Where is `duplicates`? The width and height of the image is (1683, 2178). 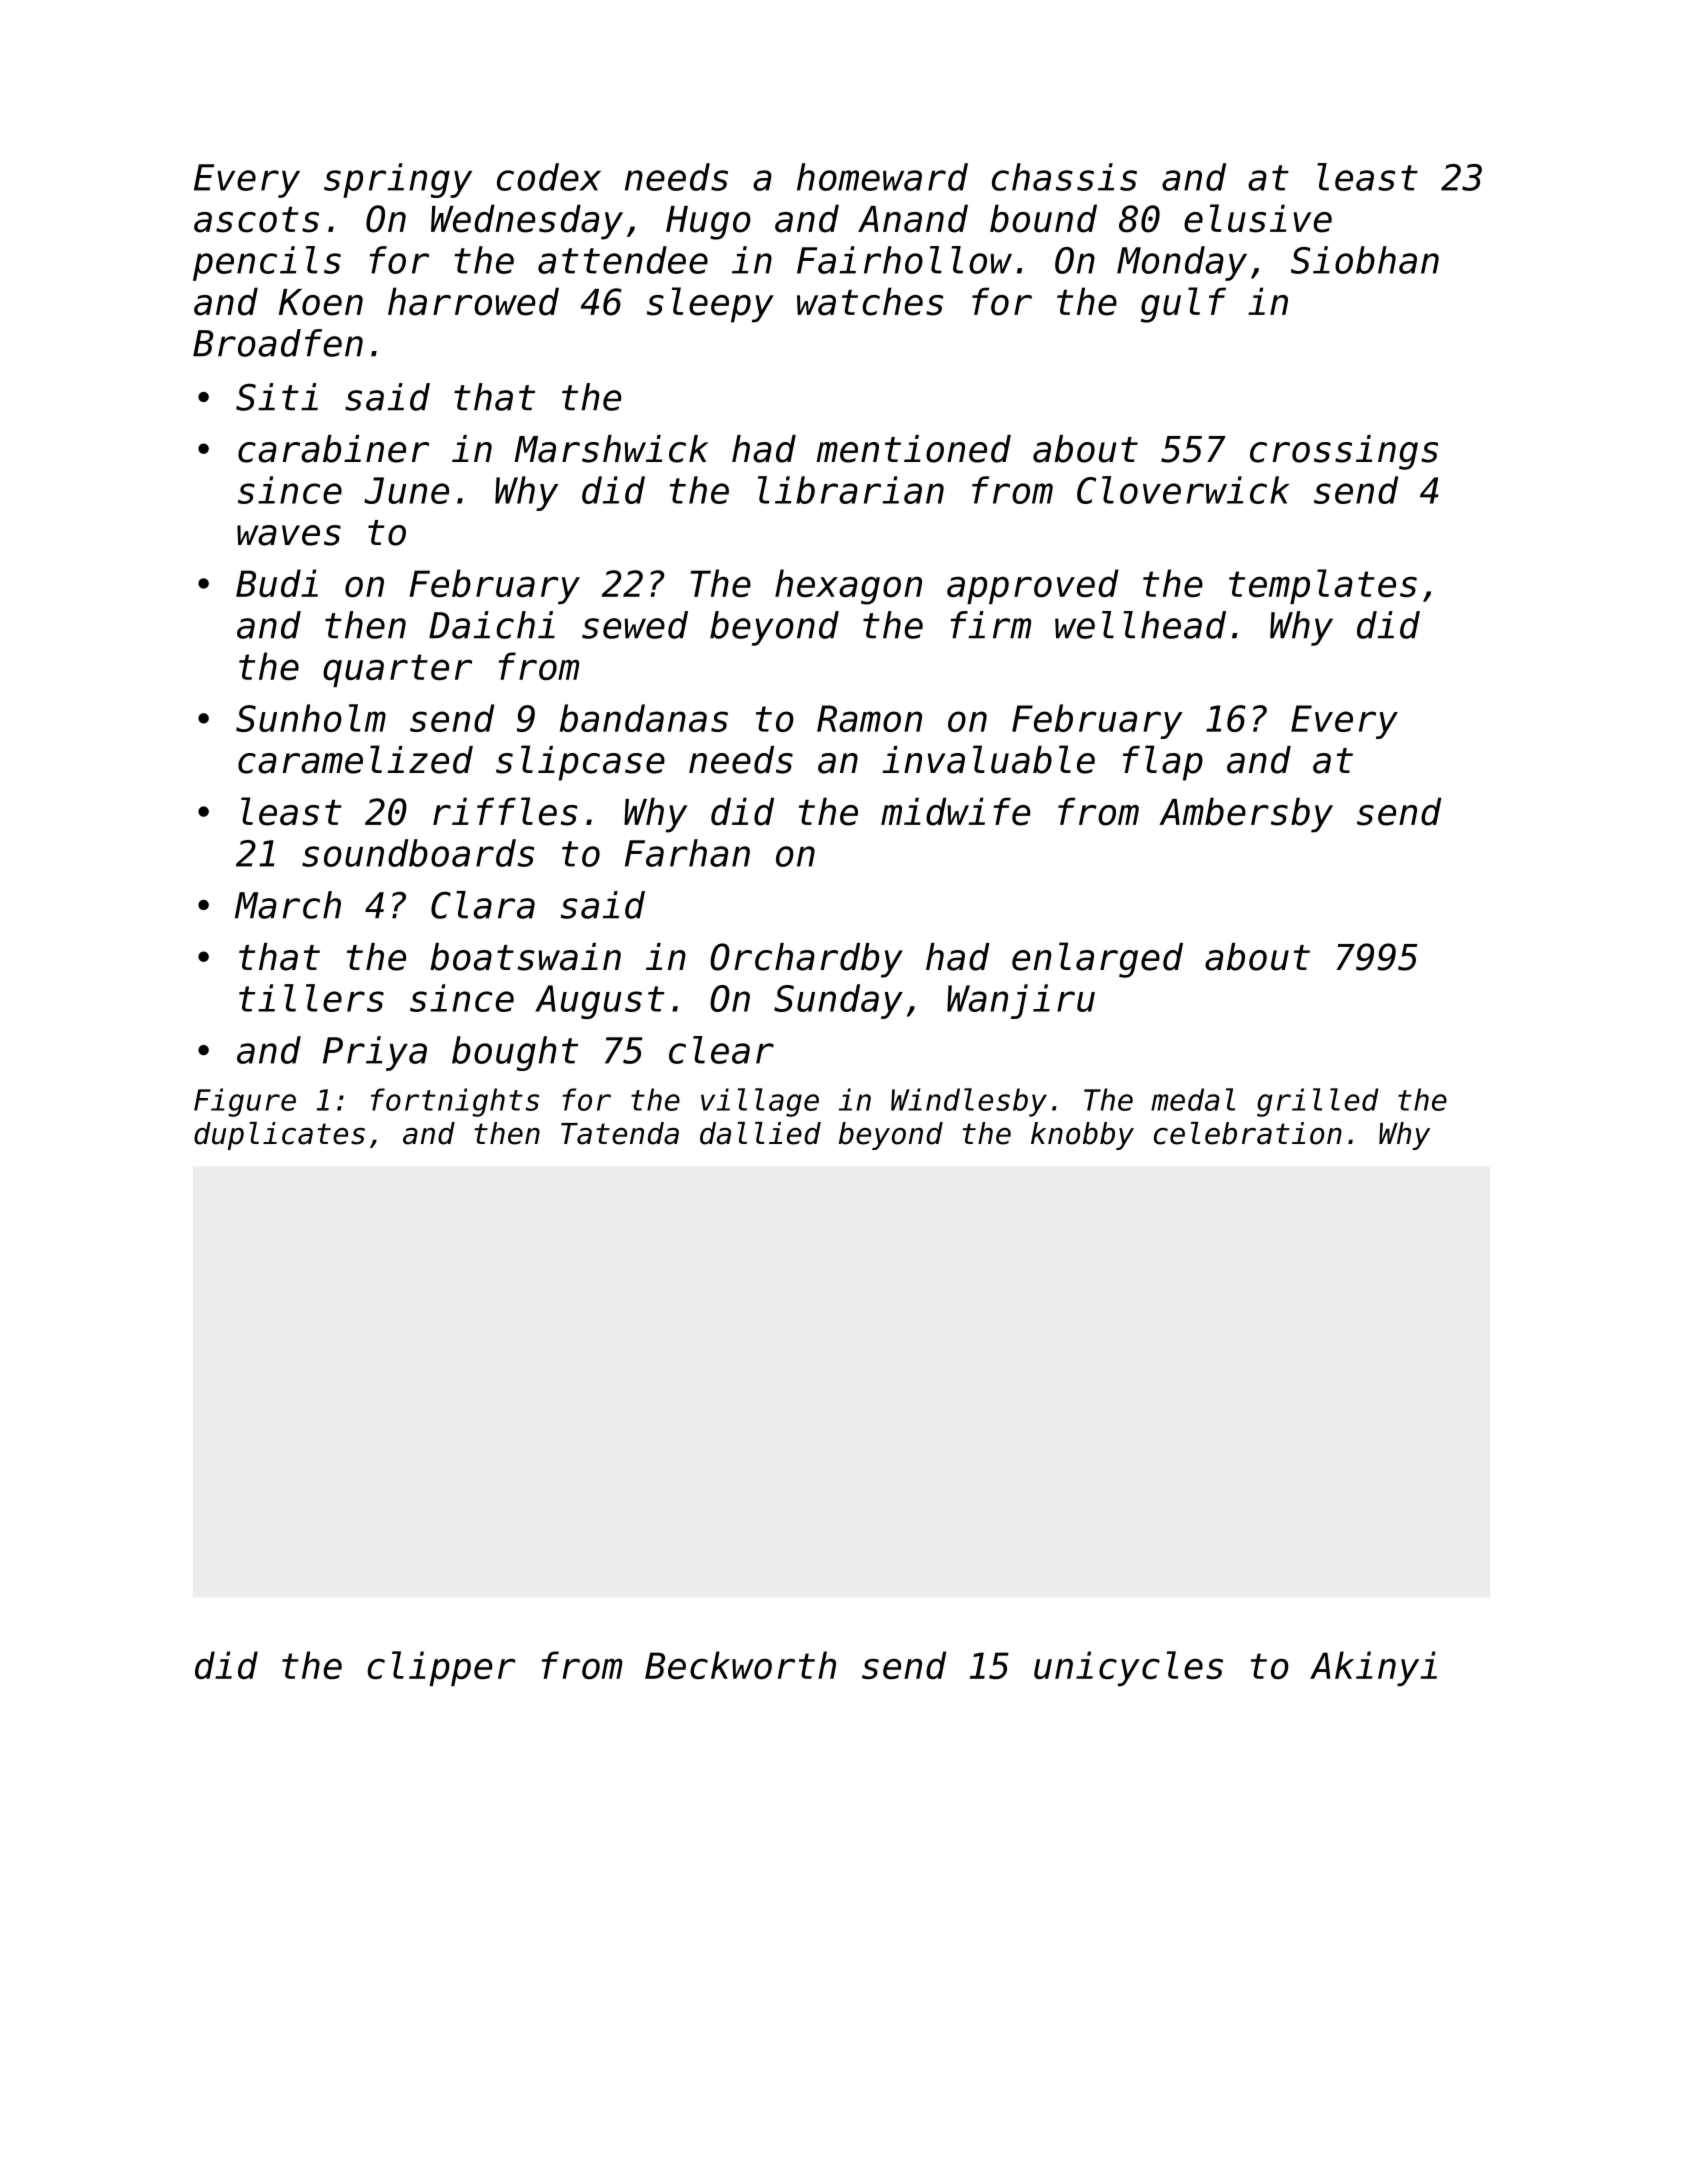 duplicates is located at coordinates (279, 1136).
